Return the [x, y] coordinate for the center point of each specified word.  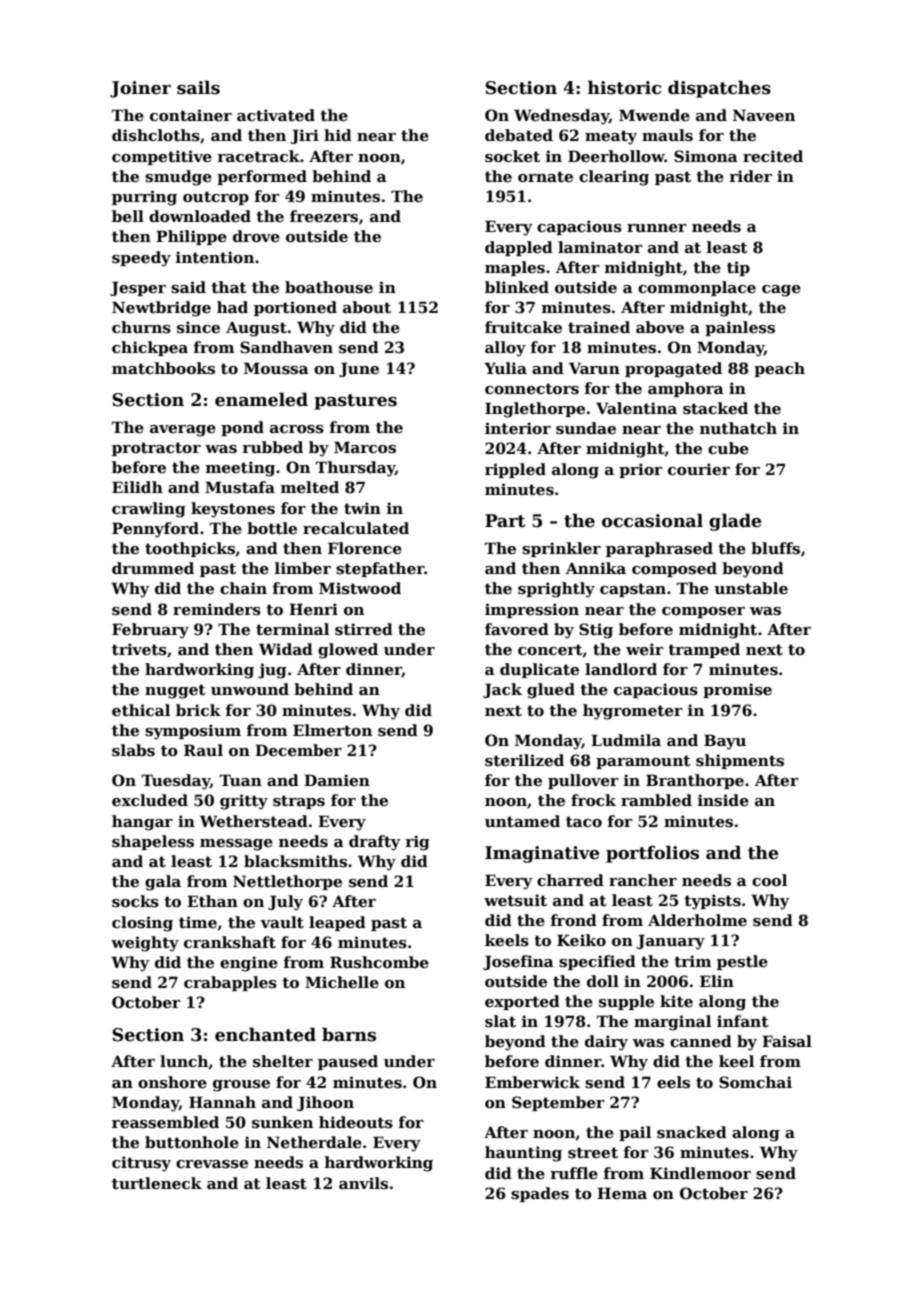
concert [550, 650]
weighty [145, 944]
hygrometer [633, 712]
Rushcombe [379, 962]
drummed [153, 568]
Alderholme [697, 920]
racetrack [258, 156]
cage [781, 291]
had [232, 307]
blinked [517, 287]
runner [657, 228]
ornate [545, 176]
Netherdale [314, 1142]
